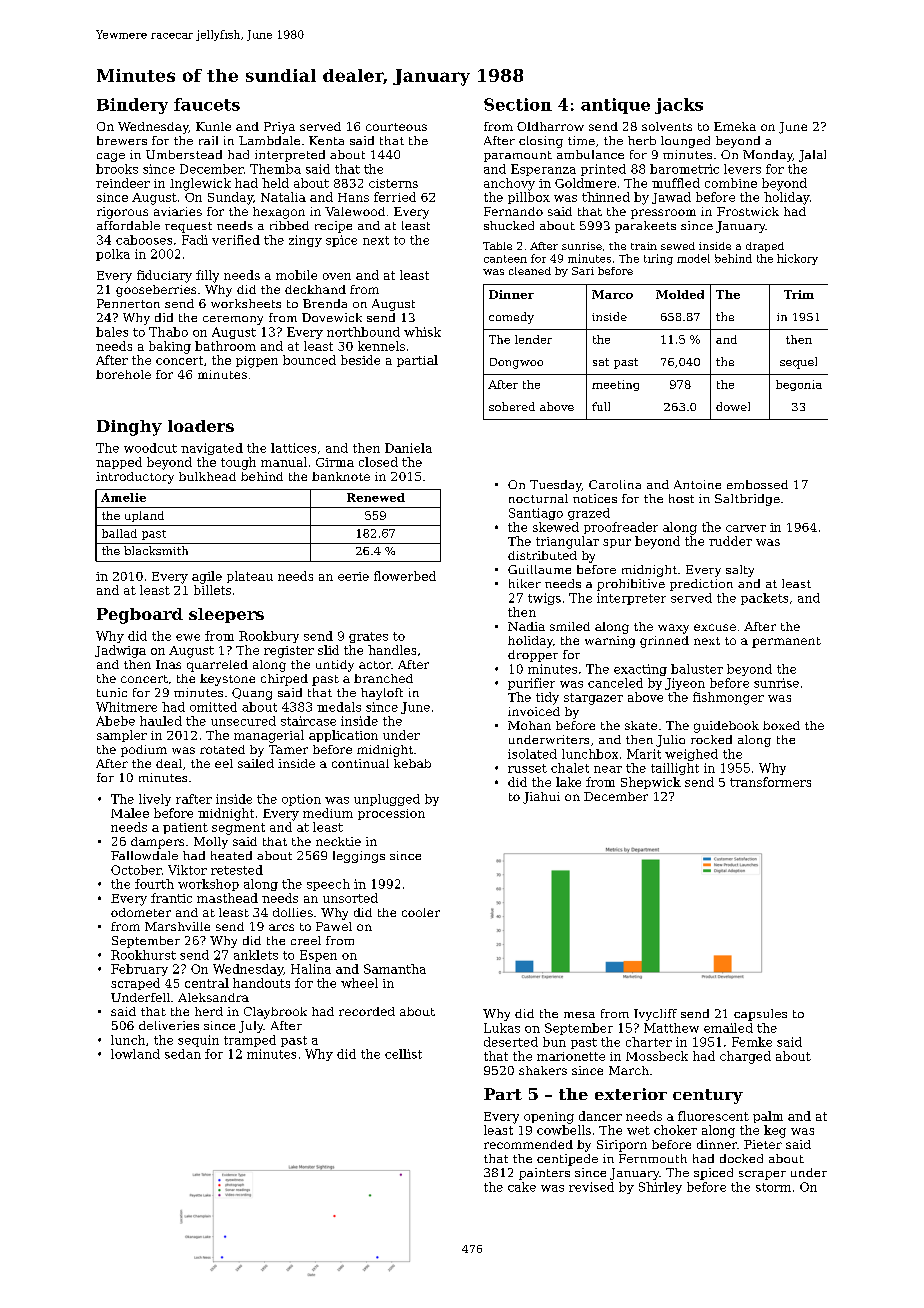 This page has height=1308, width=924. What do you see at coordinates (367, 1011) in the page?
I see `recorded` at bounding box center [367, 1011].
